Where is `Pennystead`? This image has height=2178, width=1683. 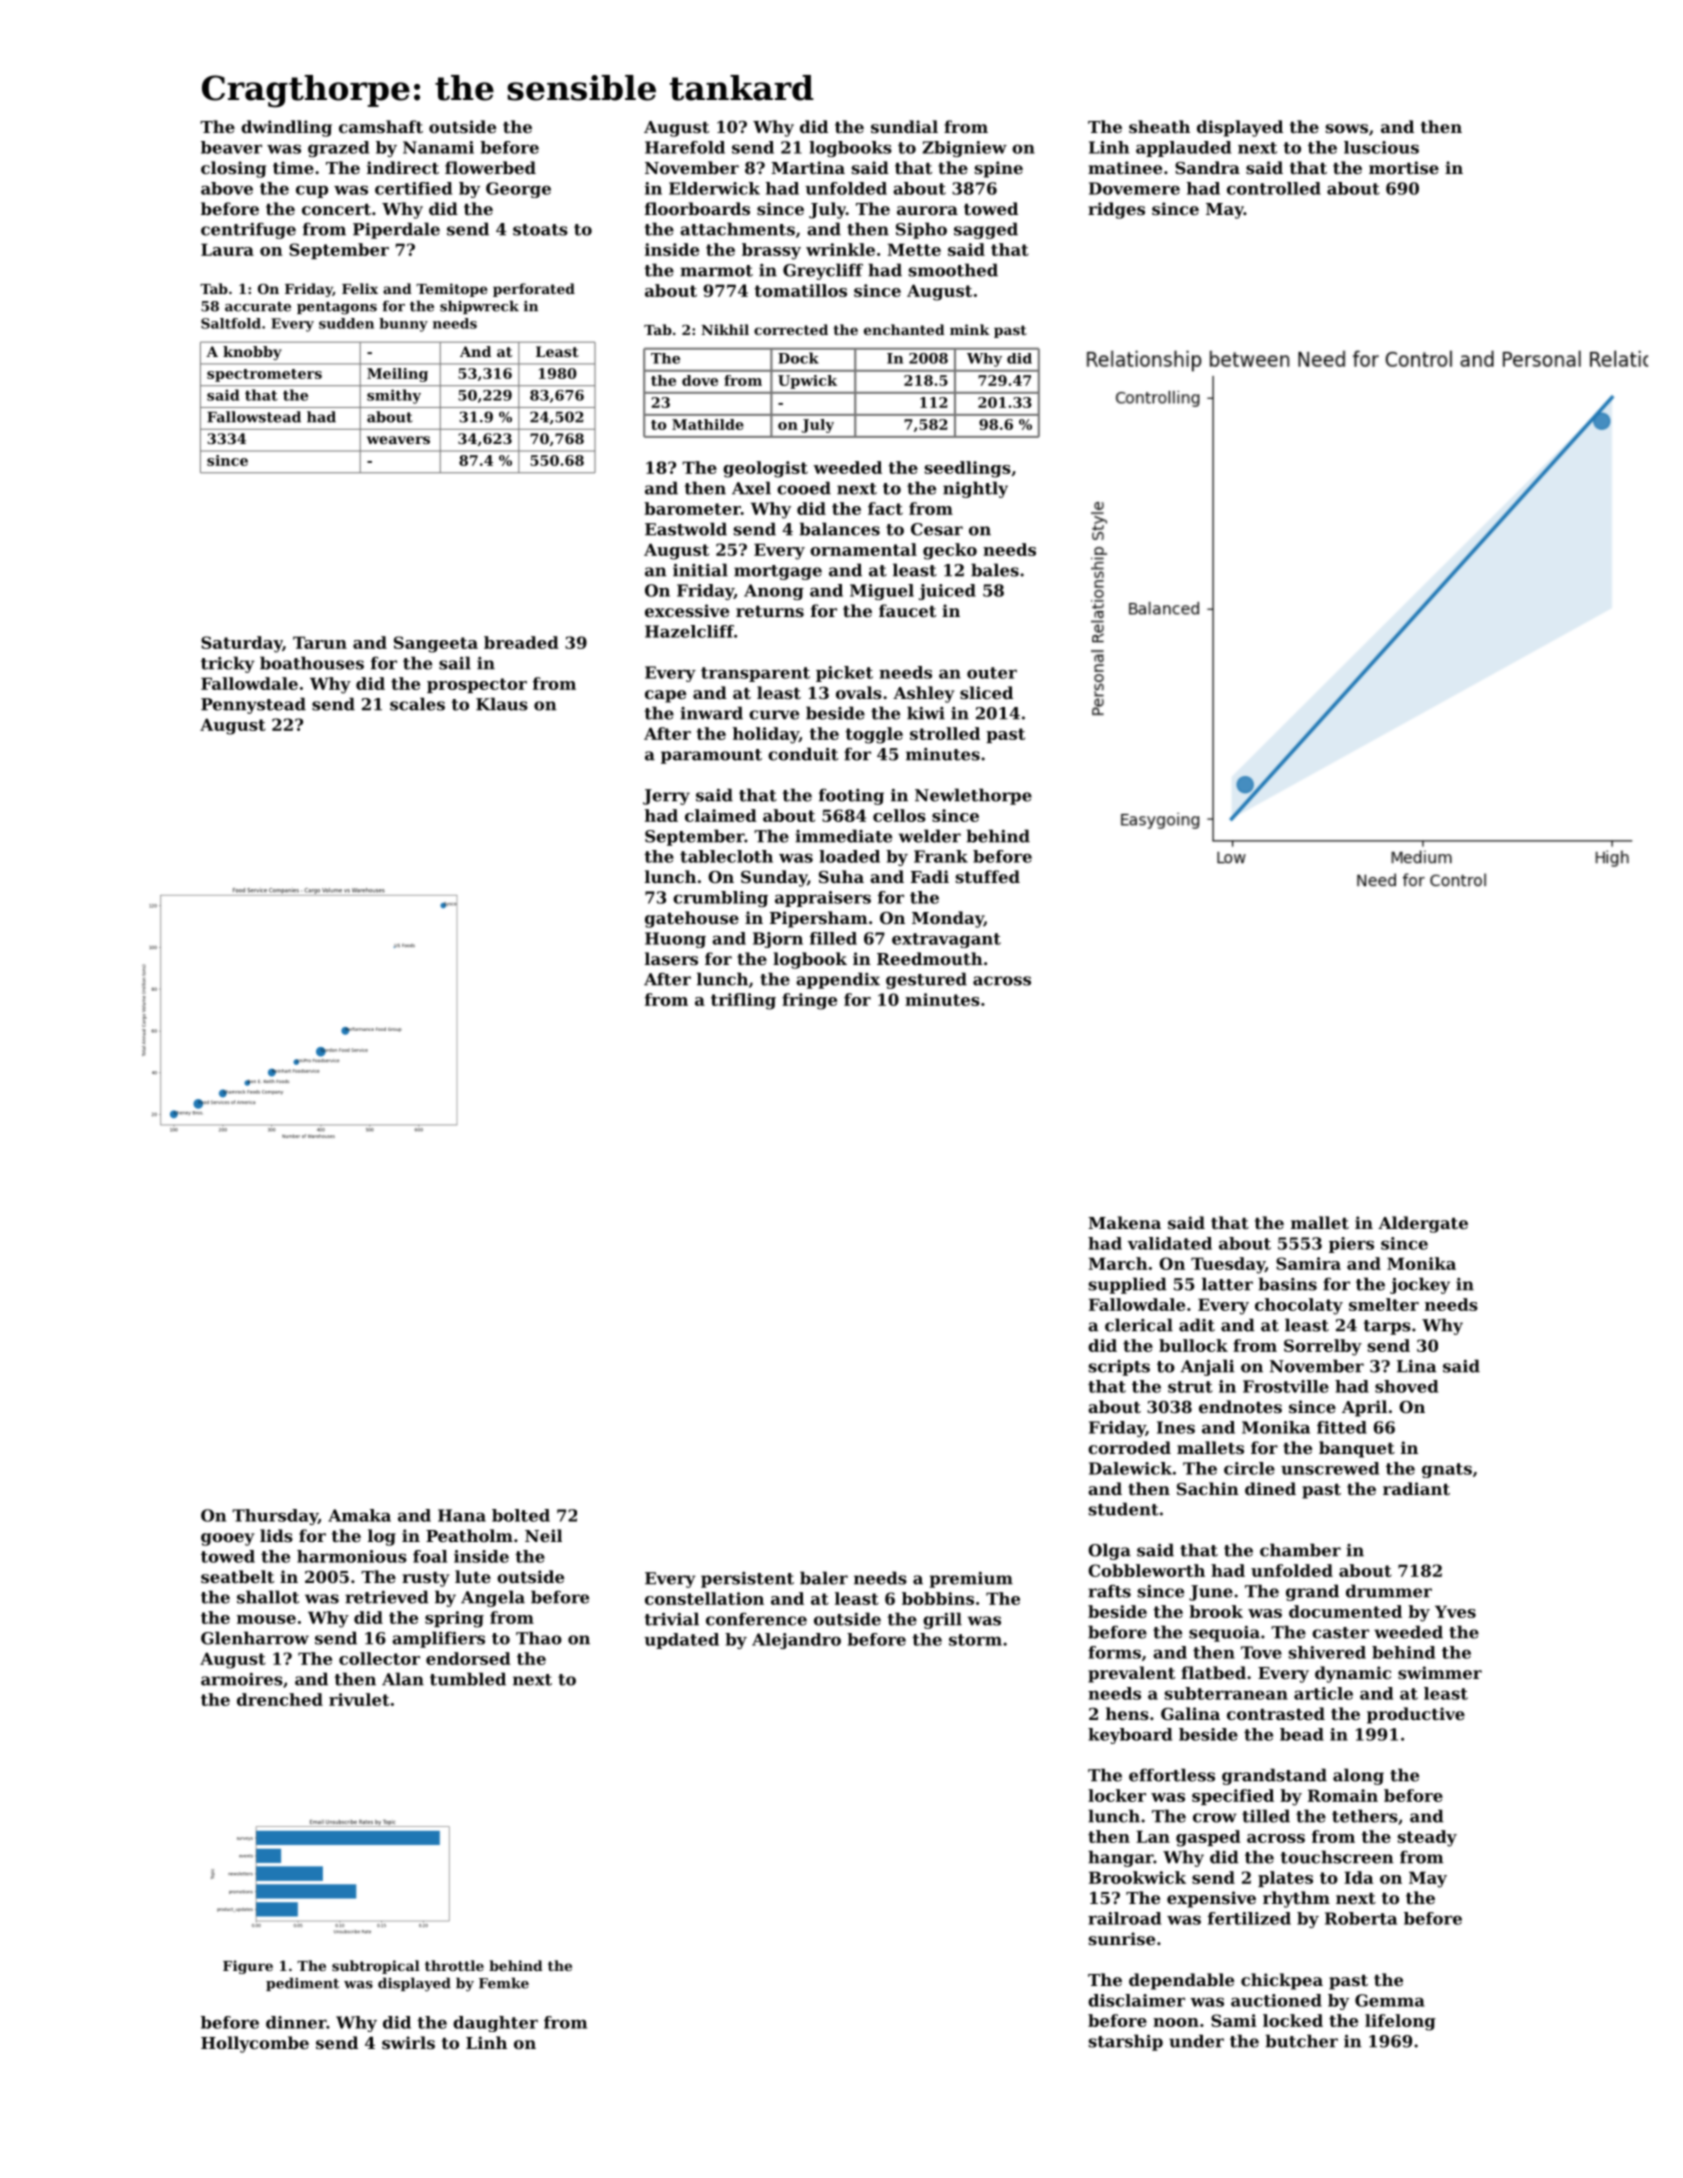 Pennystead is located at coordinates (253, 705).
